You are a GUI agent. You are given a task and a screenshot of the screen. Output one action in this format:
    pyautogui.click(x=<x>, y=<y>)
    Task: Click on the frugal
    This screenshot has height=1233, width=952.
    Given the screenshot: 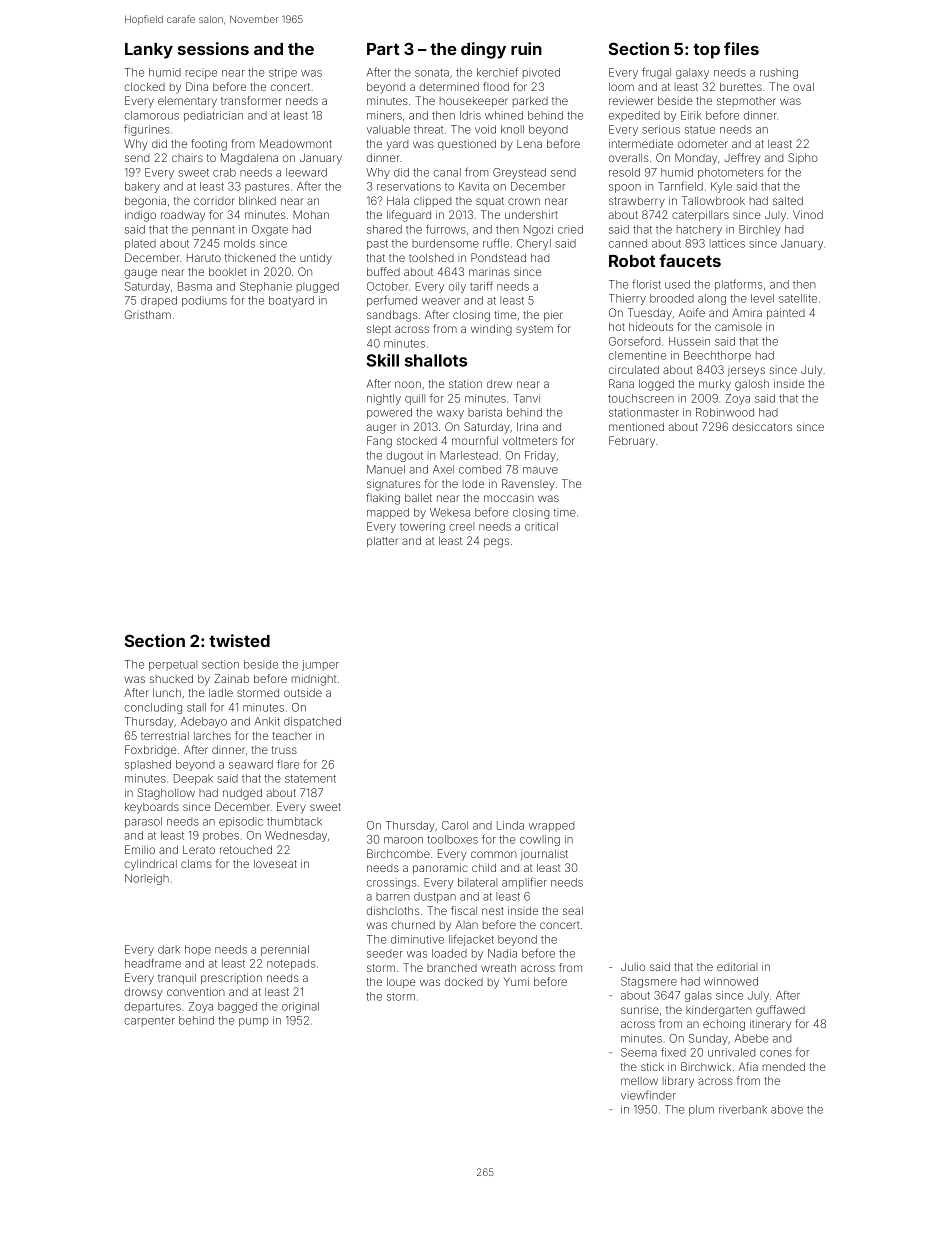 What is the action you would take?
    pyautogui.click(x=656, y=73)
